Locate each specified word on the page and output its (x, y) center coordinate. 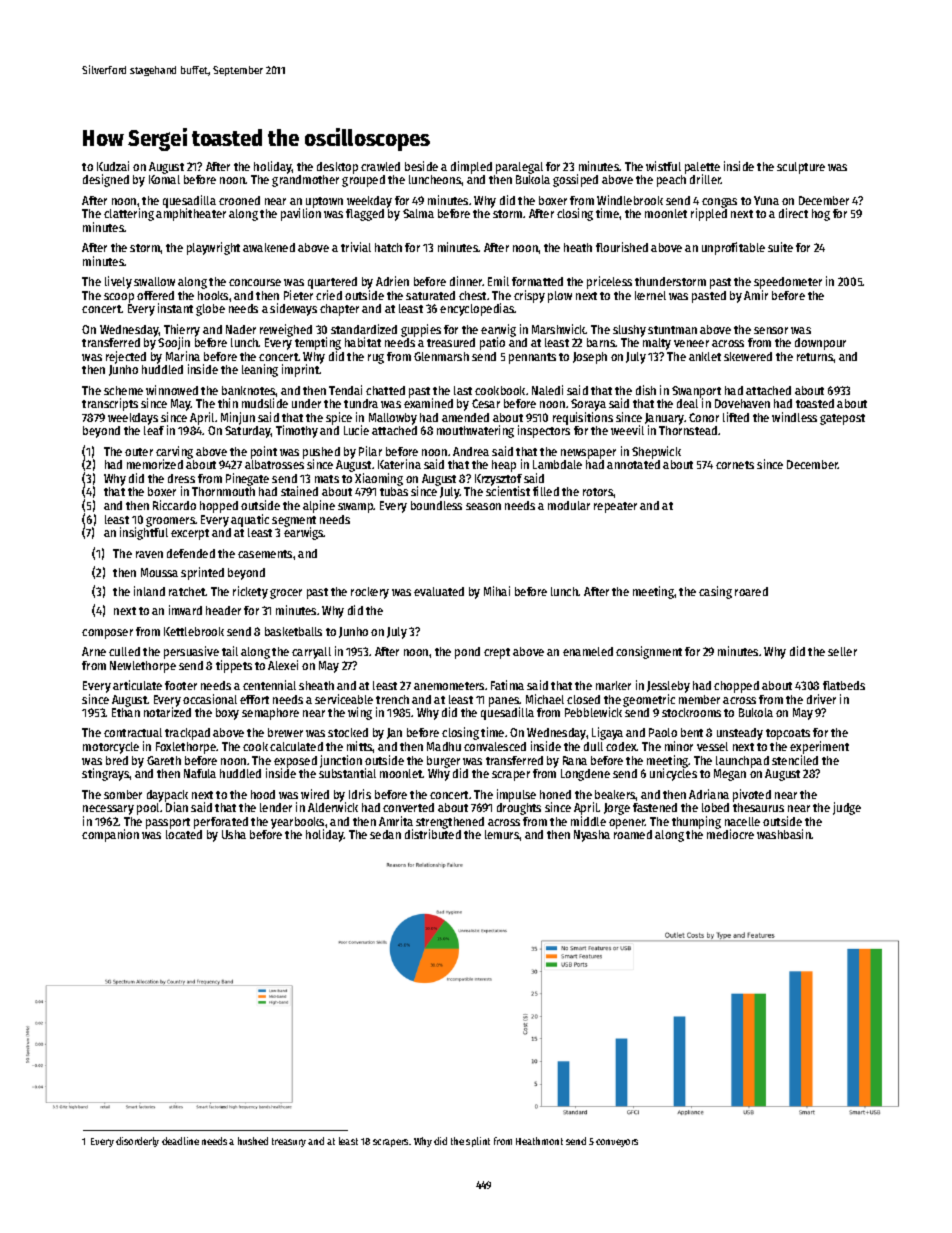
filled (546, 491)
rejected (126, 357)
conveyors (617, 1143)
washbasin (784, 834)
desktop (337, 168)
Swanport (696, 392)
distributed (433, 834)
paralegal (519, 168)
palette (702, 168)
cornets (735, 465)
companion (110, 835)
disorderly (137, 1142)
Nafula (200, 773)
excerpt (190, 534)
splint (478, 1142)
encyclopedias (477, 309)
